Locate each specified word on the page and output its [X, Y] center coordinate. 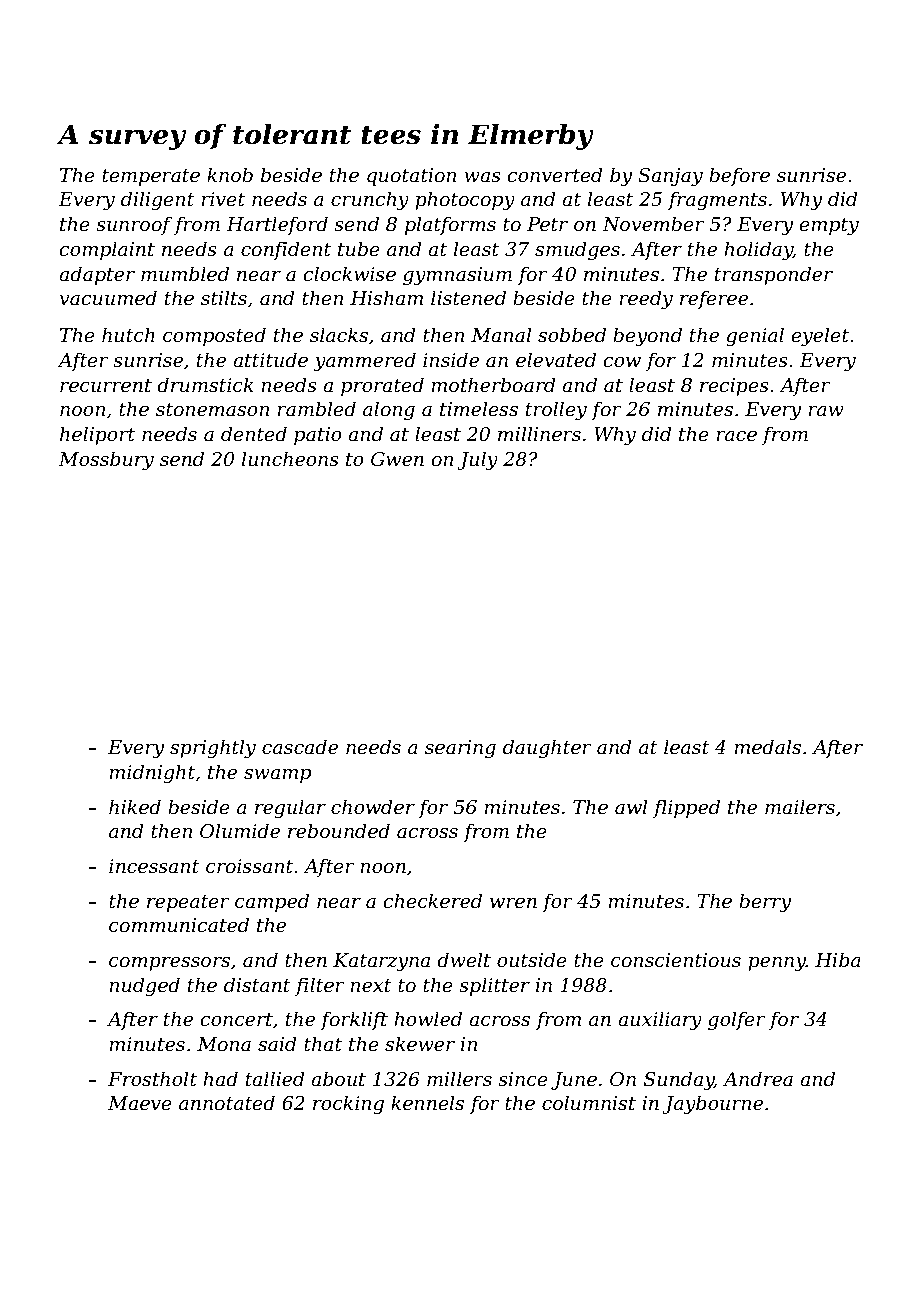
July [477, 460]
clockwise [349, 274]
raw [826, 411]
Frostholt [152, 1079]
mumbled [185, 274]
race [736, 436]
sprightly [213, 748]
